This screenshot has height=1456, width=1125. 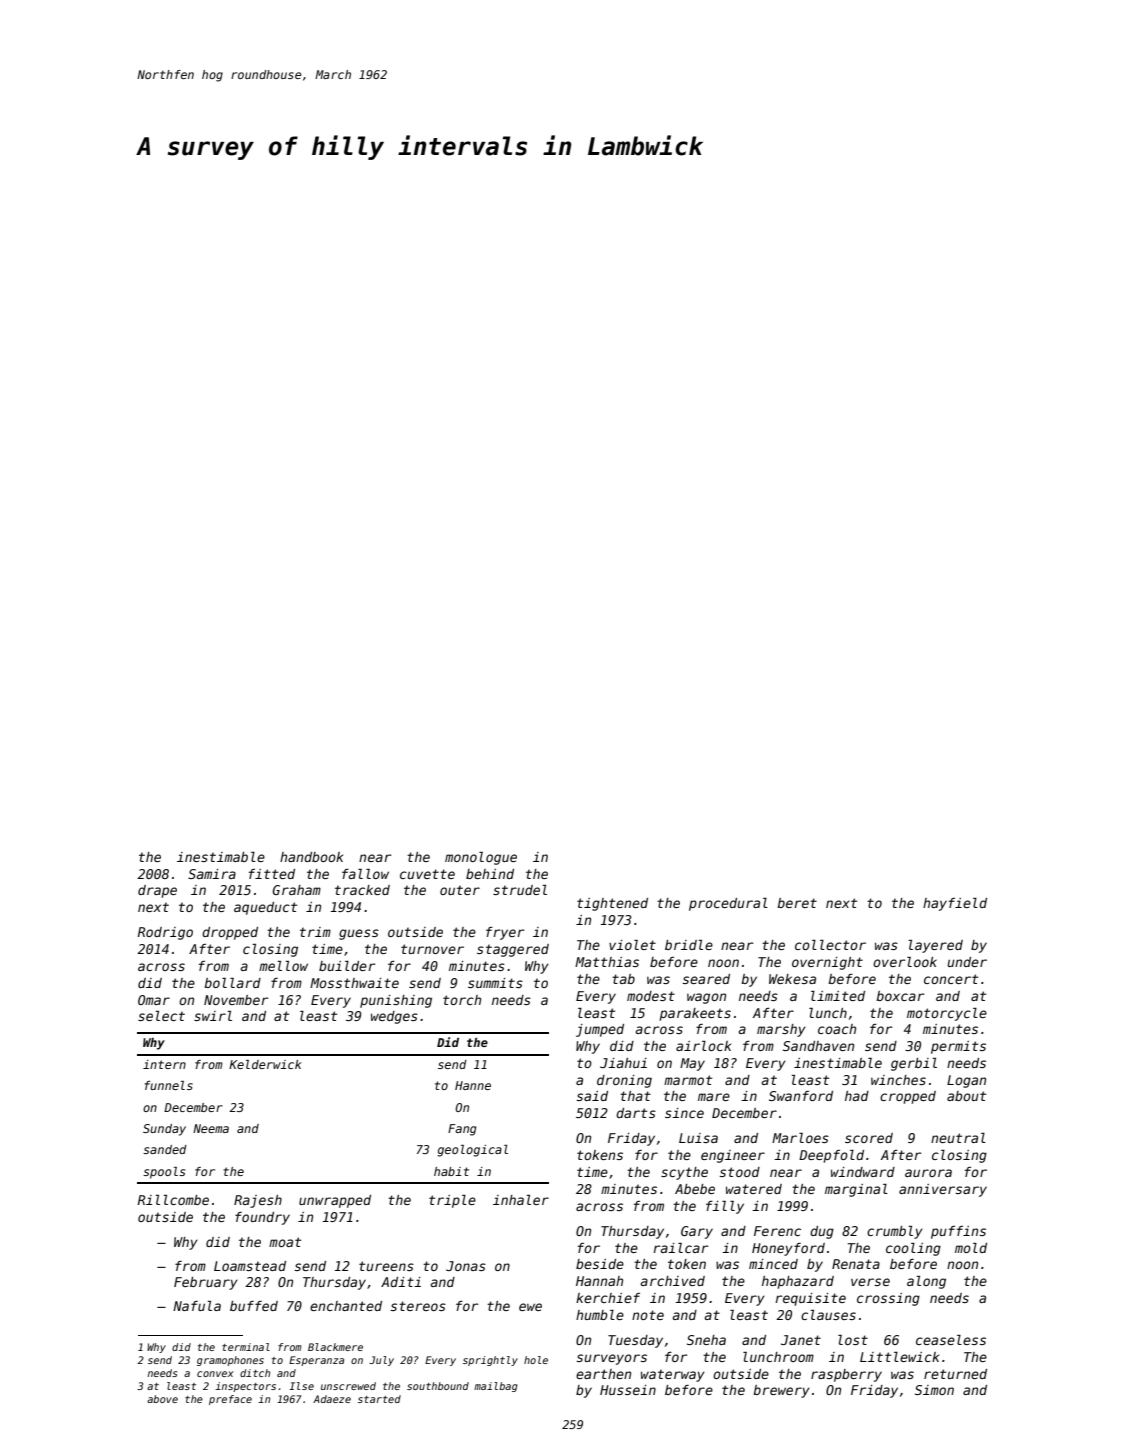 What do you see at coordinates (947, 1014) in the screenshot?
I see `motorcycle` at bounding box center [947, 1014].
